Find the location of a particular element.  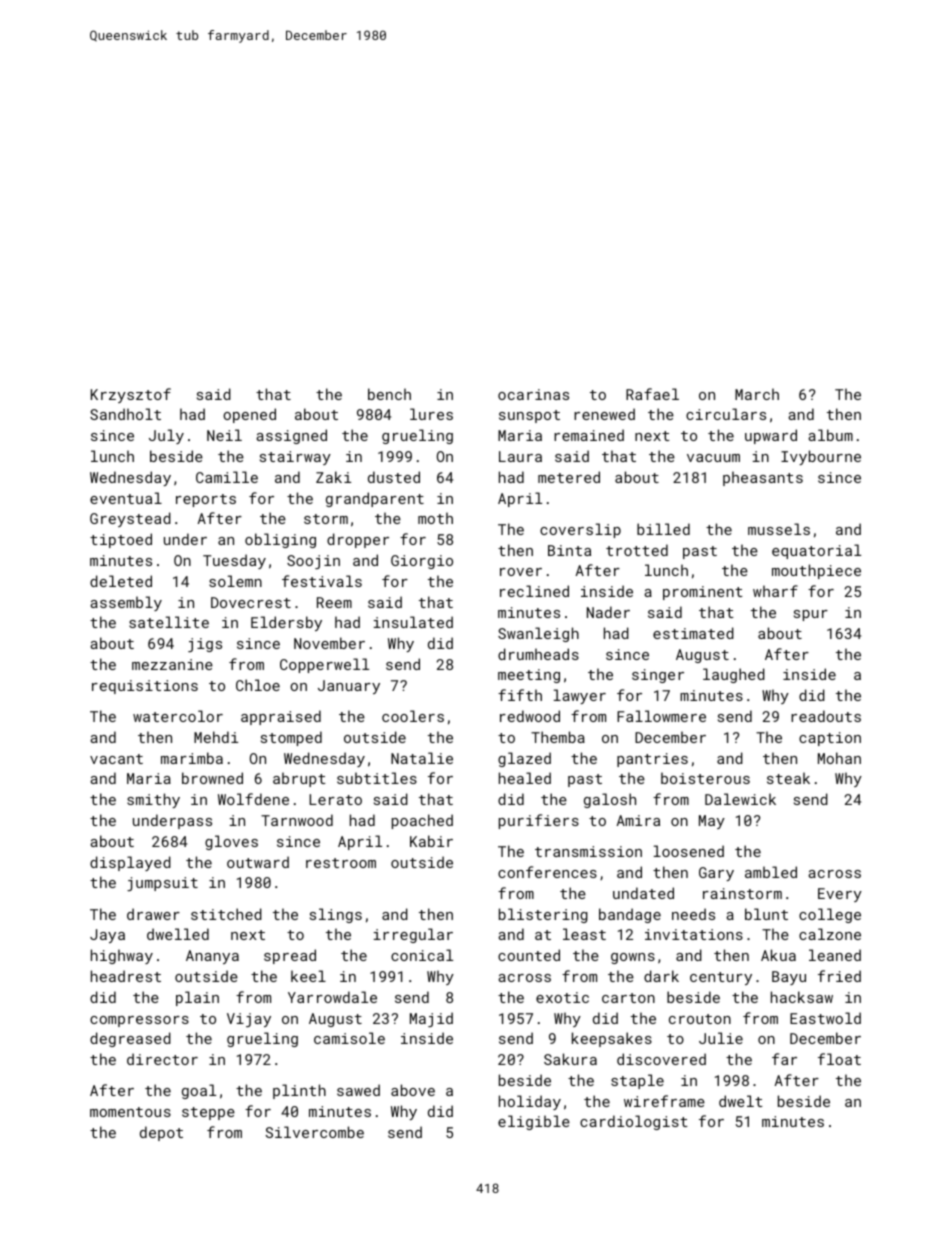

moth is located at coordinates (435, 518).
